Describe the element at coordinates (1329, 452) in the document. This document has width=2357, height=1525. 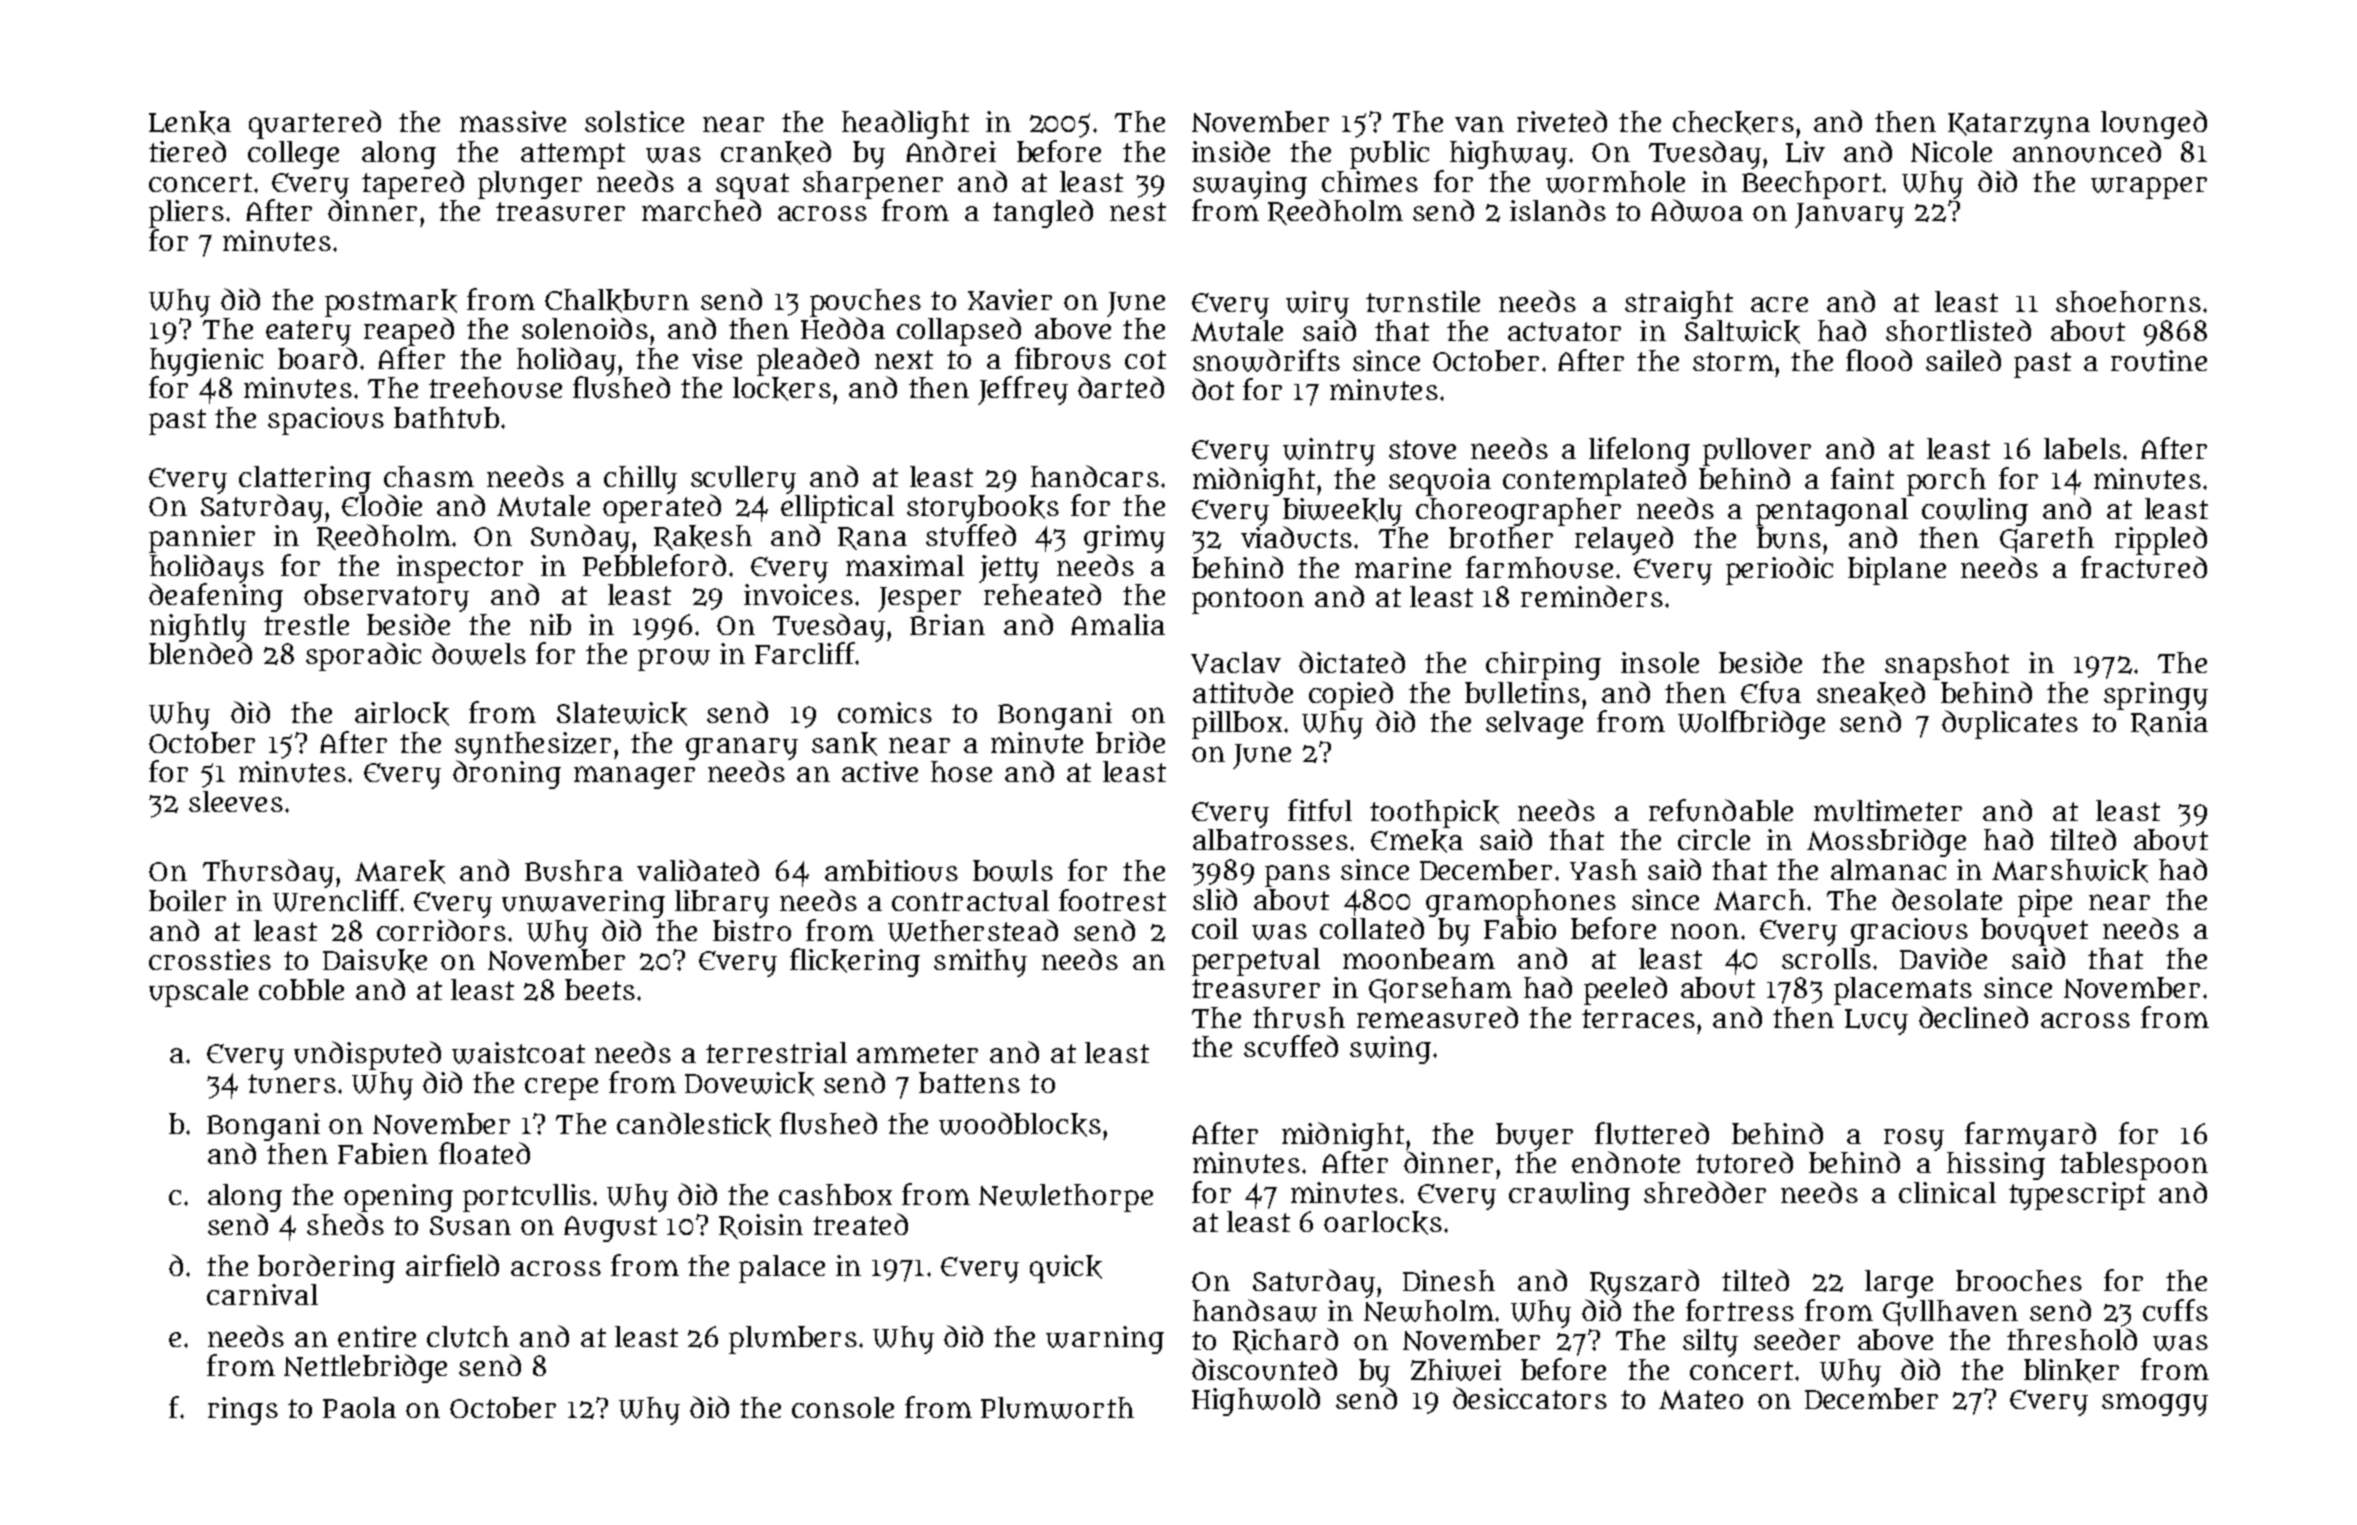
I see `wintry` at that location.
